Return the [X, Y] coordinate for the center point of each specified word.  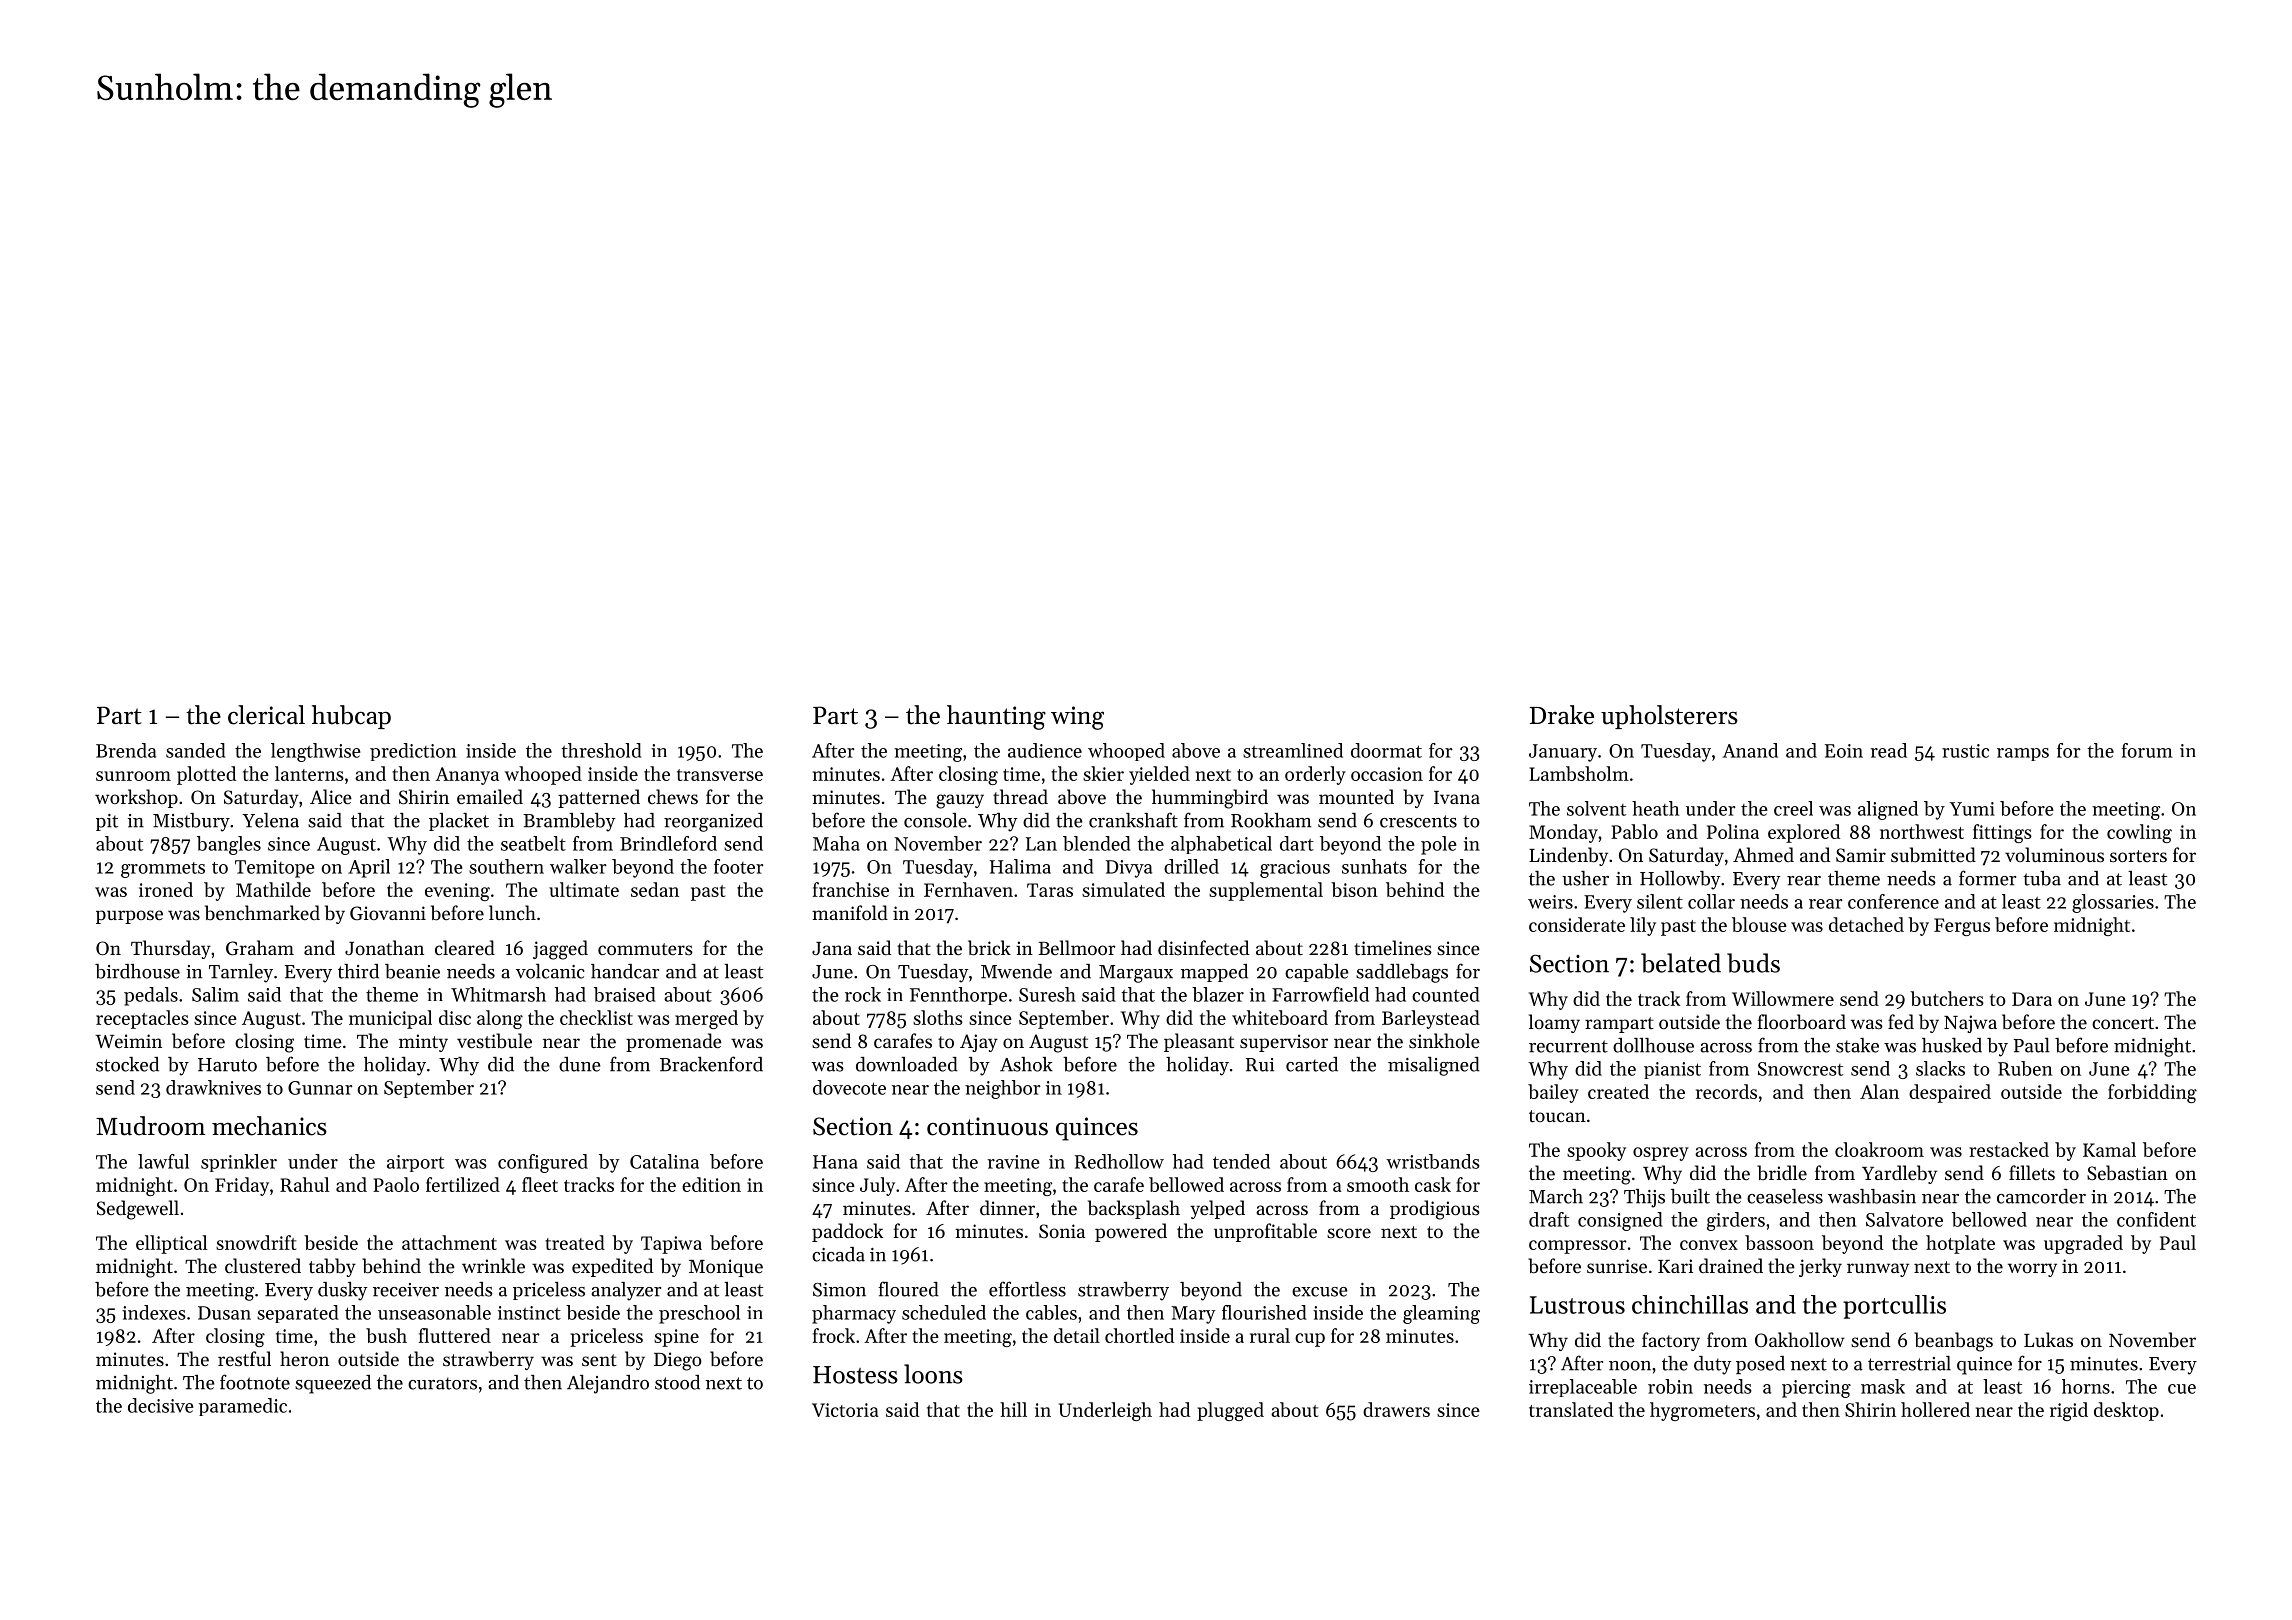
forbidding [2152, 1093]
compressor [1578, 1247]
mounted [1356, 796]
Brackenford [711, 1064]
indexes [154, 1312]
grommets [163, 870]
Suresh [1047, 994]
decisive [161, 1405]
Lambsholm [1579, 773]
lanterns [309, 773]
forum [2147, 750]
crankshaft [1133, 820]
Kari [1675, 1266]
